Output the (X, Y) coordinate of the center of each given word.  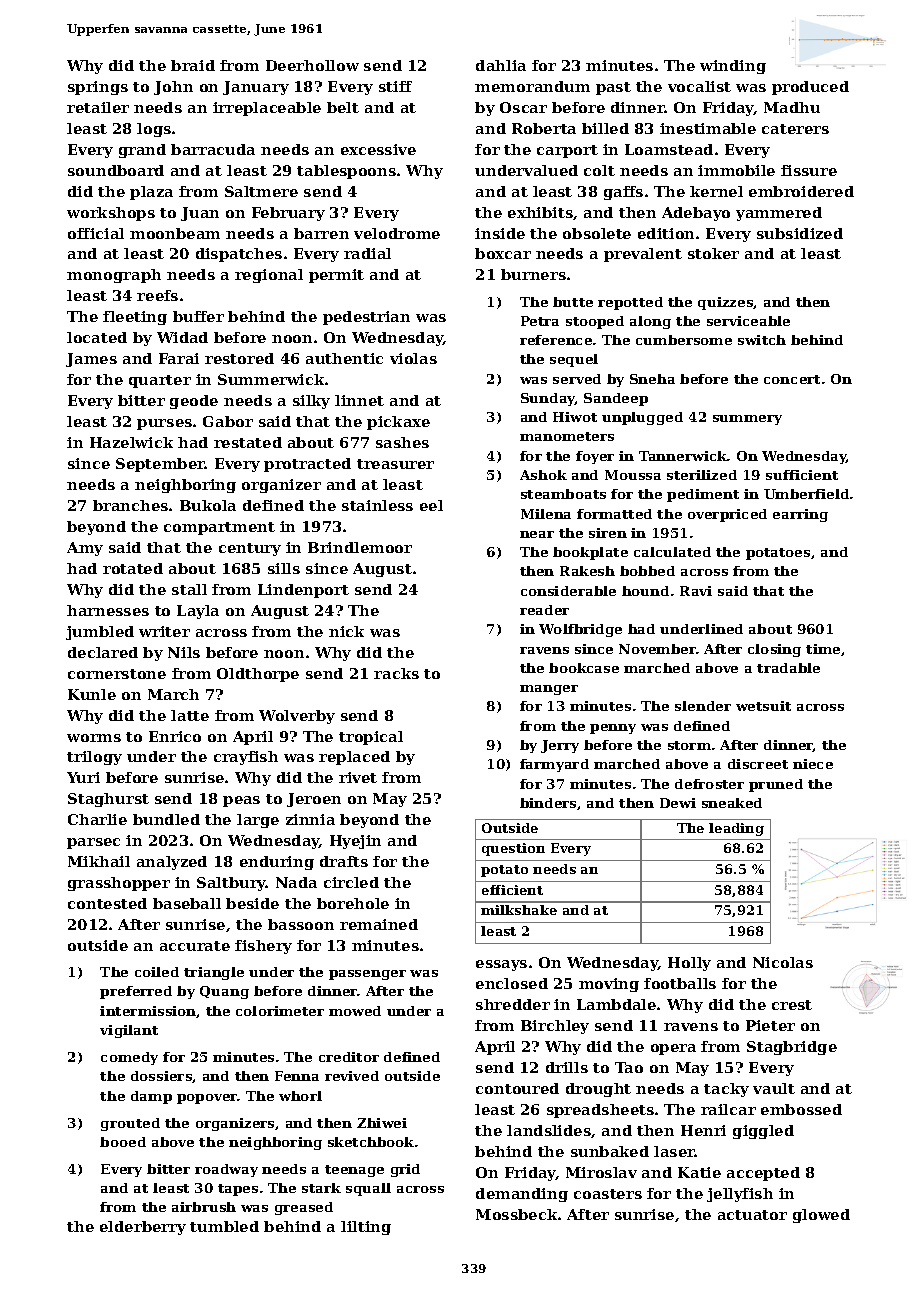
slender (703, 706)
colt (599, 170)
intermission (148, 1012)
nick (346, 631)
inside (500, 233)
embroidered (801, 191)
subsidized (800, 233)
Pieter (770, 1025)
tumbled (224, 1226)
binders (548, 803)
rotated (133, 568)
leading (736, 829)
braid (193, 65)
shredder (513, 1004)
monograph (114, 276)
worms (94, 738)
